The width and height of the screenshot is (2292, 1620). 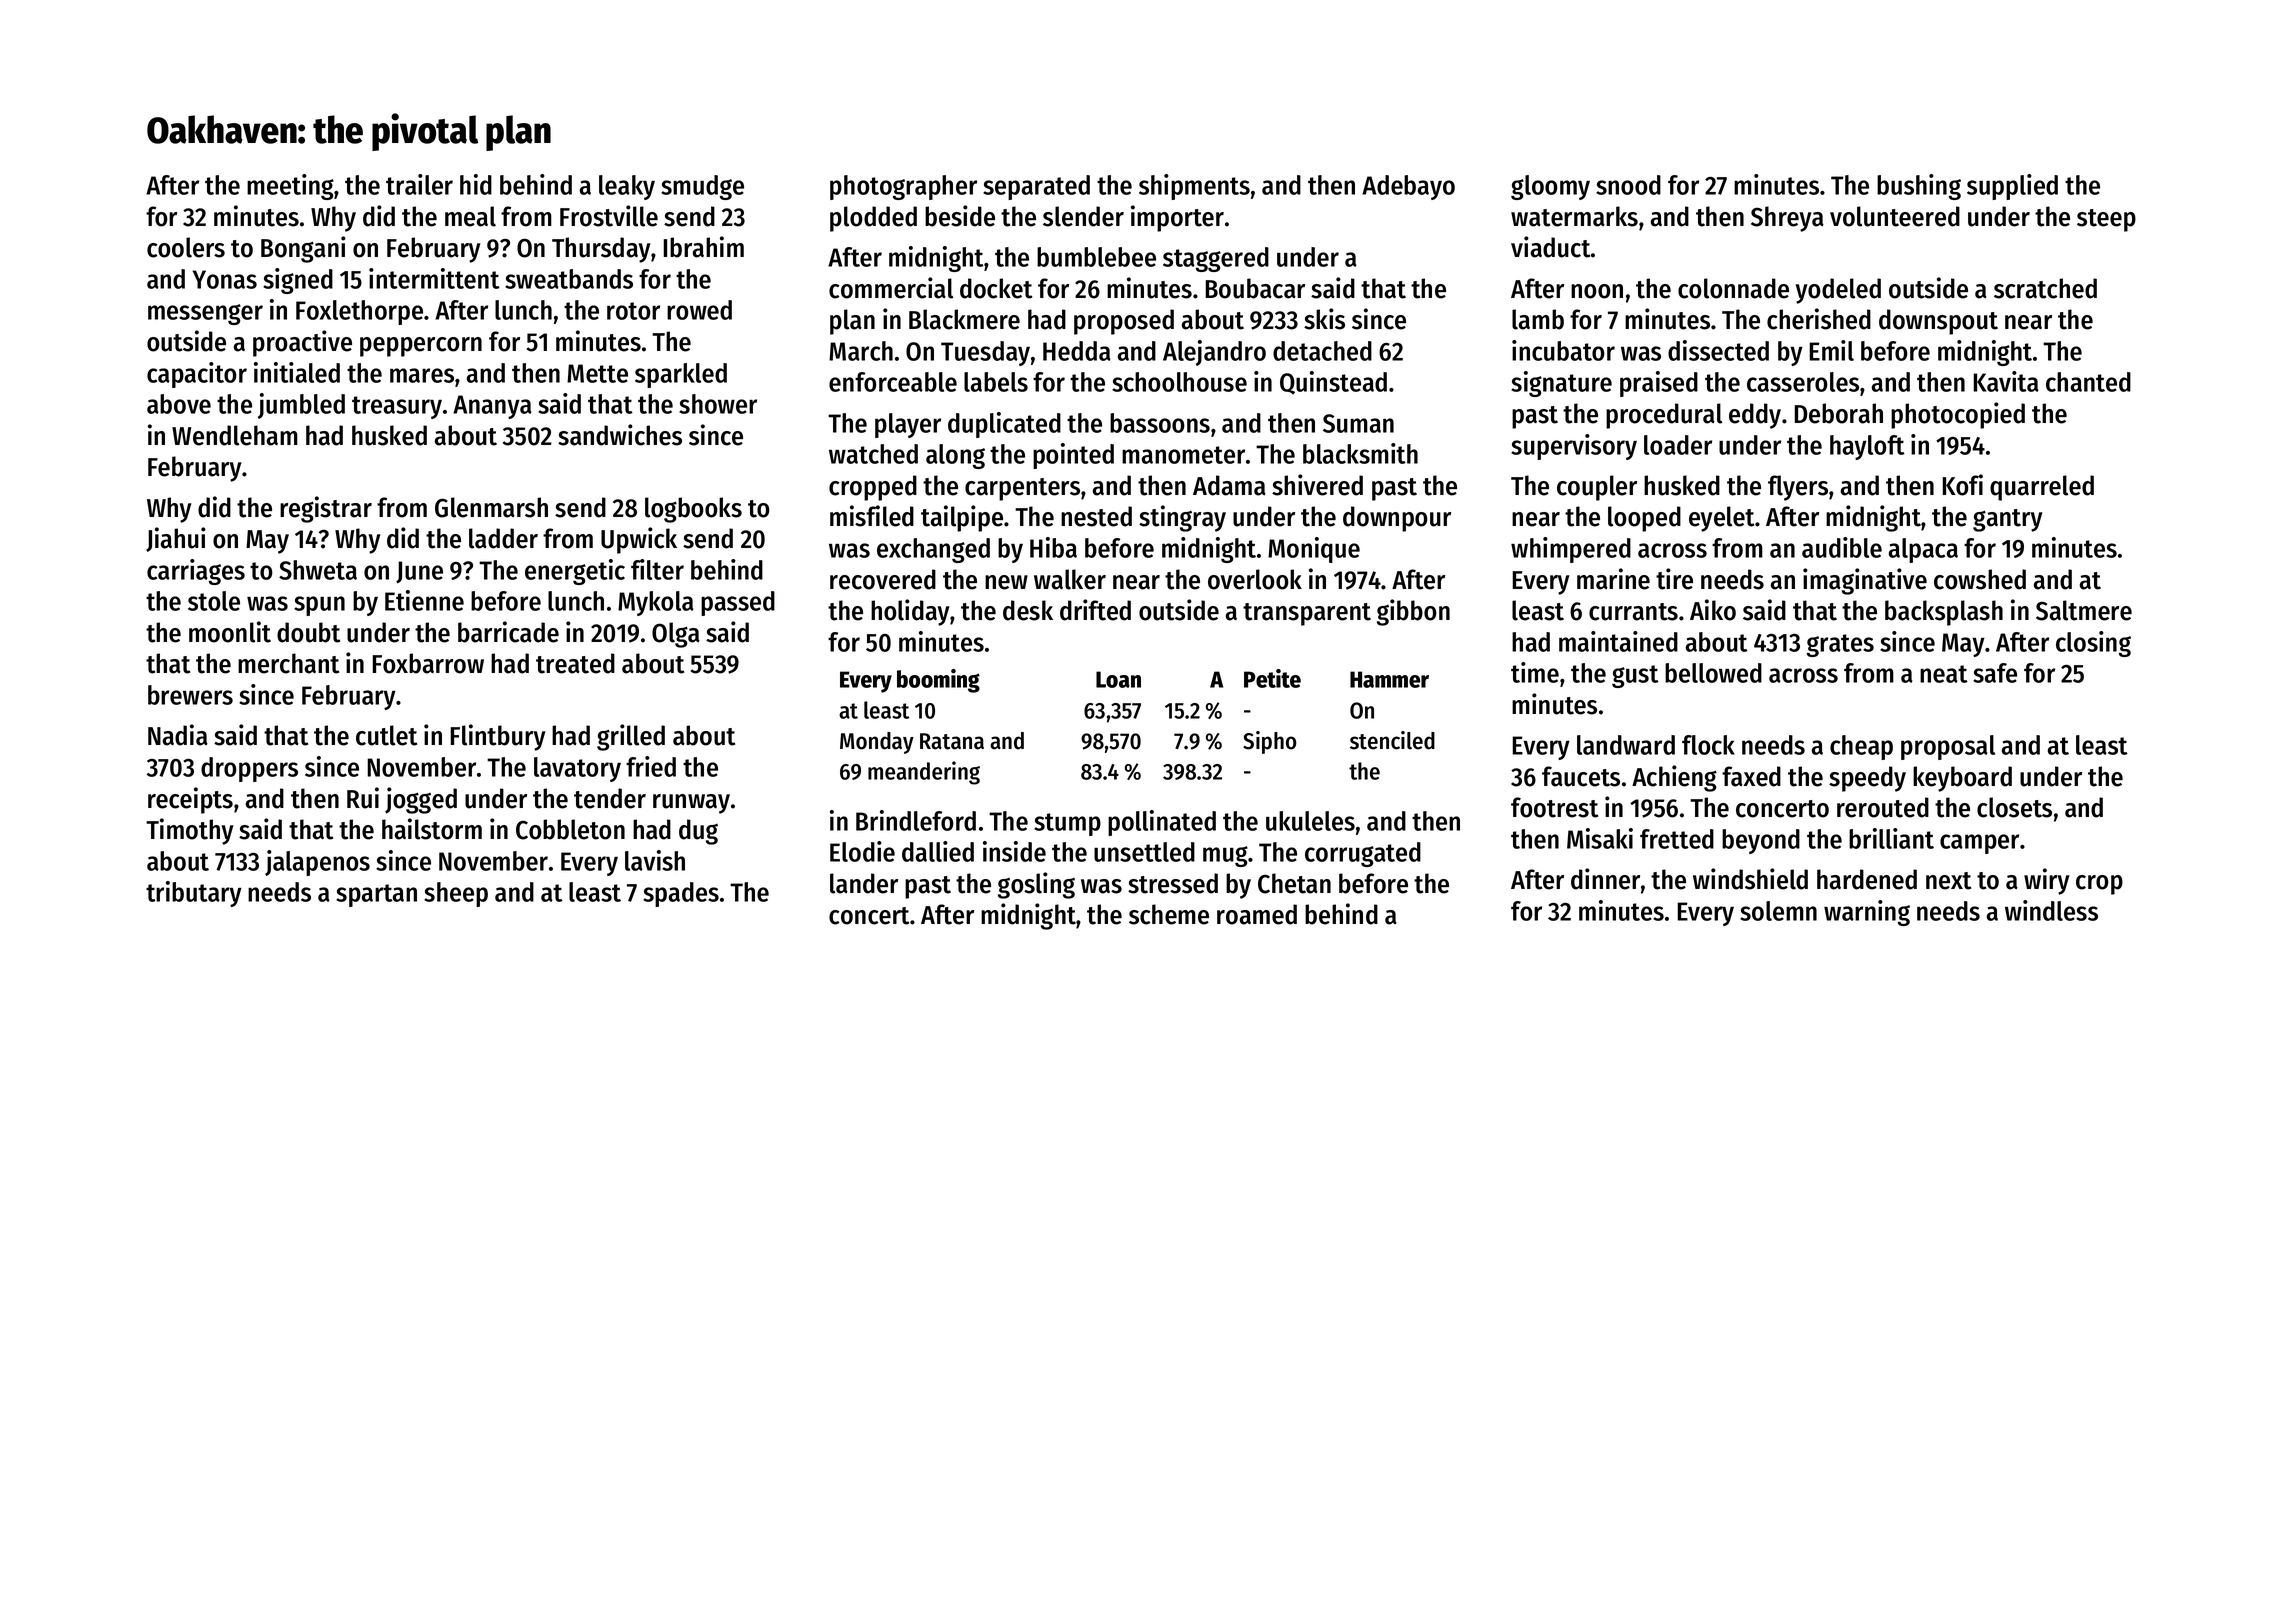 What do you see at coordinates (1708, 745) in the screenshot?
I see `flock` at bounding box center [1708, 745].
